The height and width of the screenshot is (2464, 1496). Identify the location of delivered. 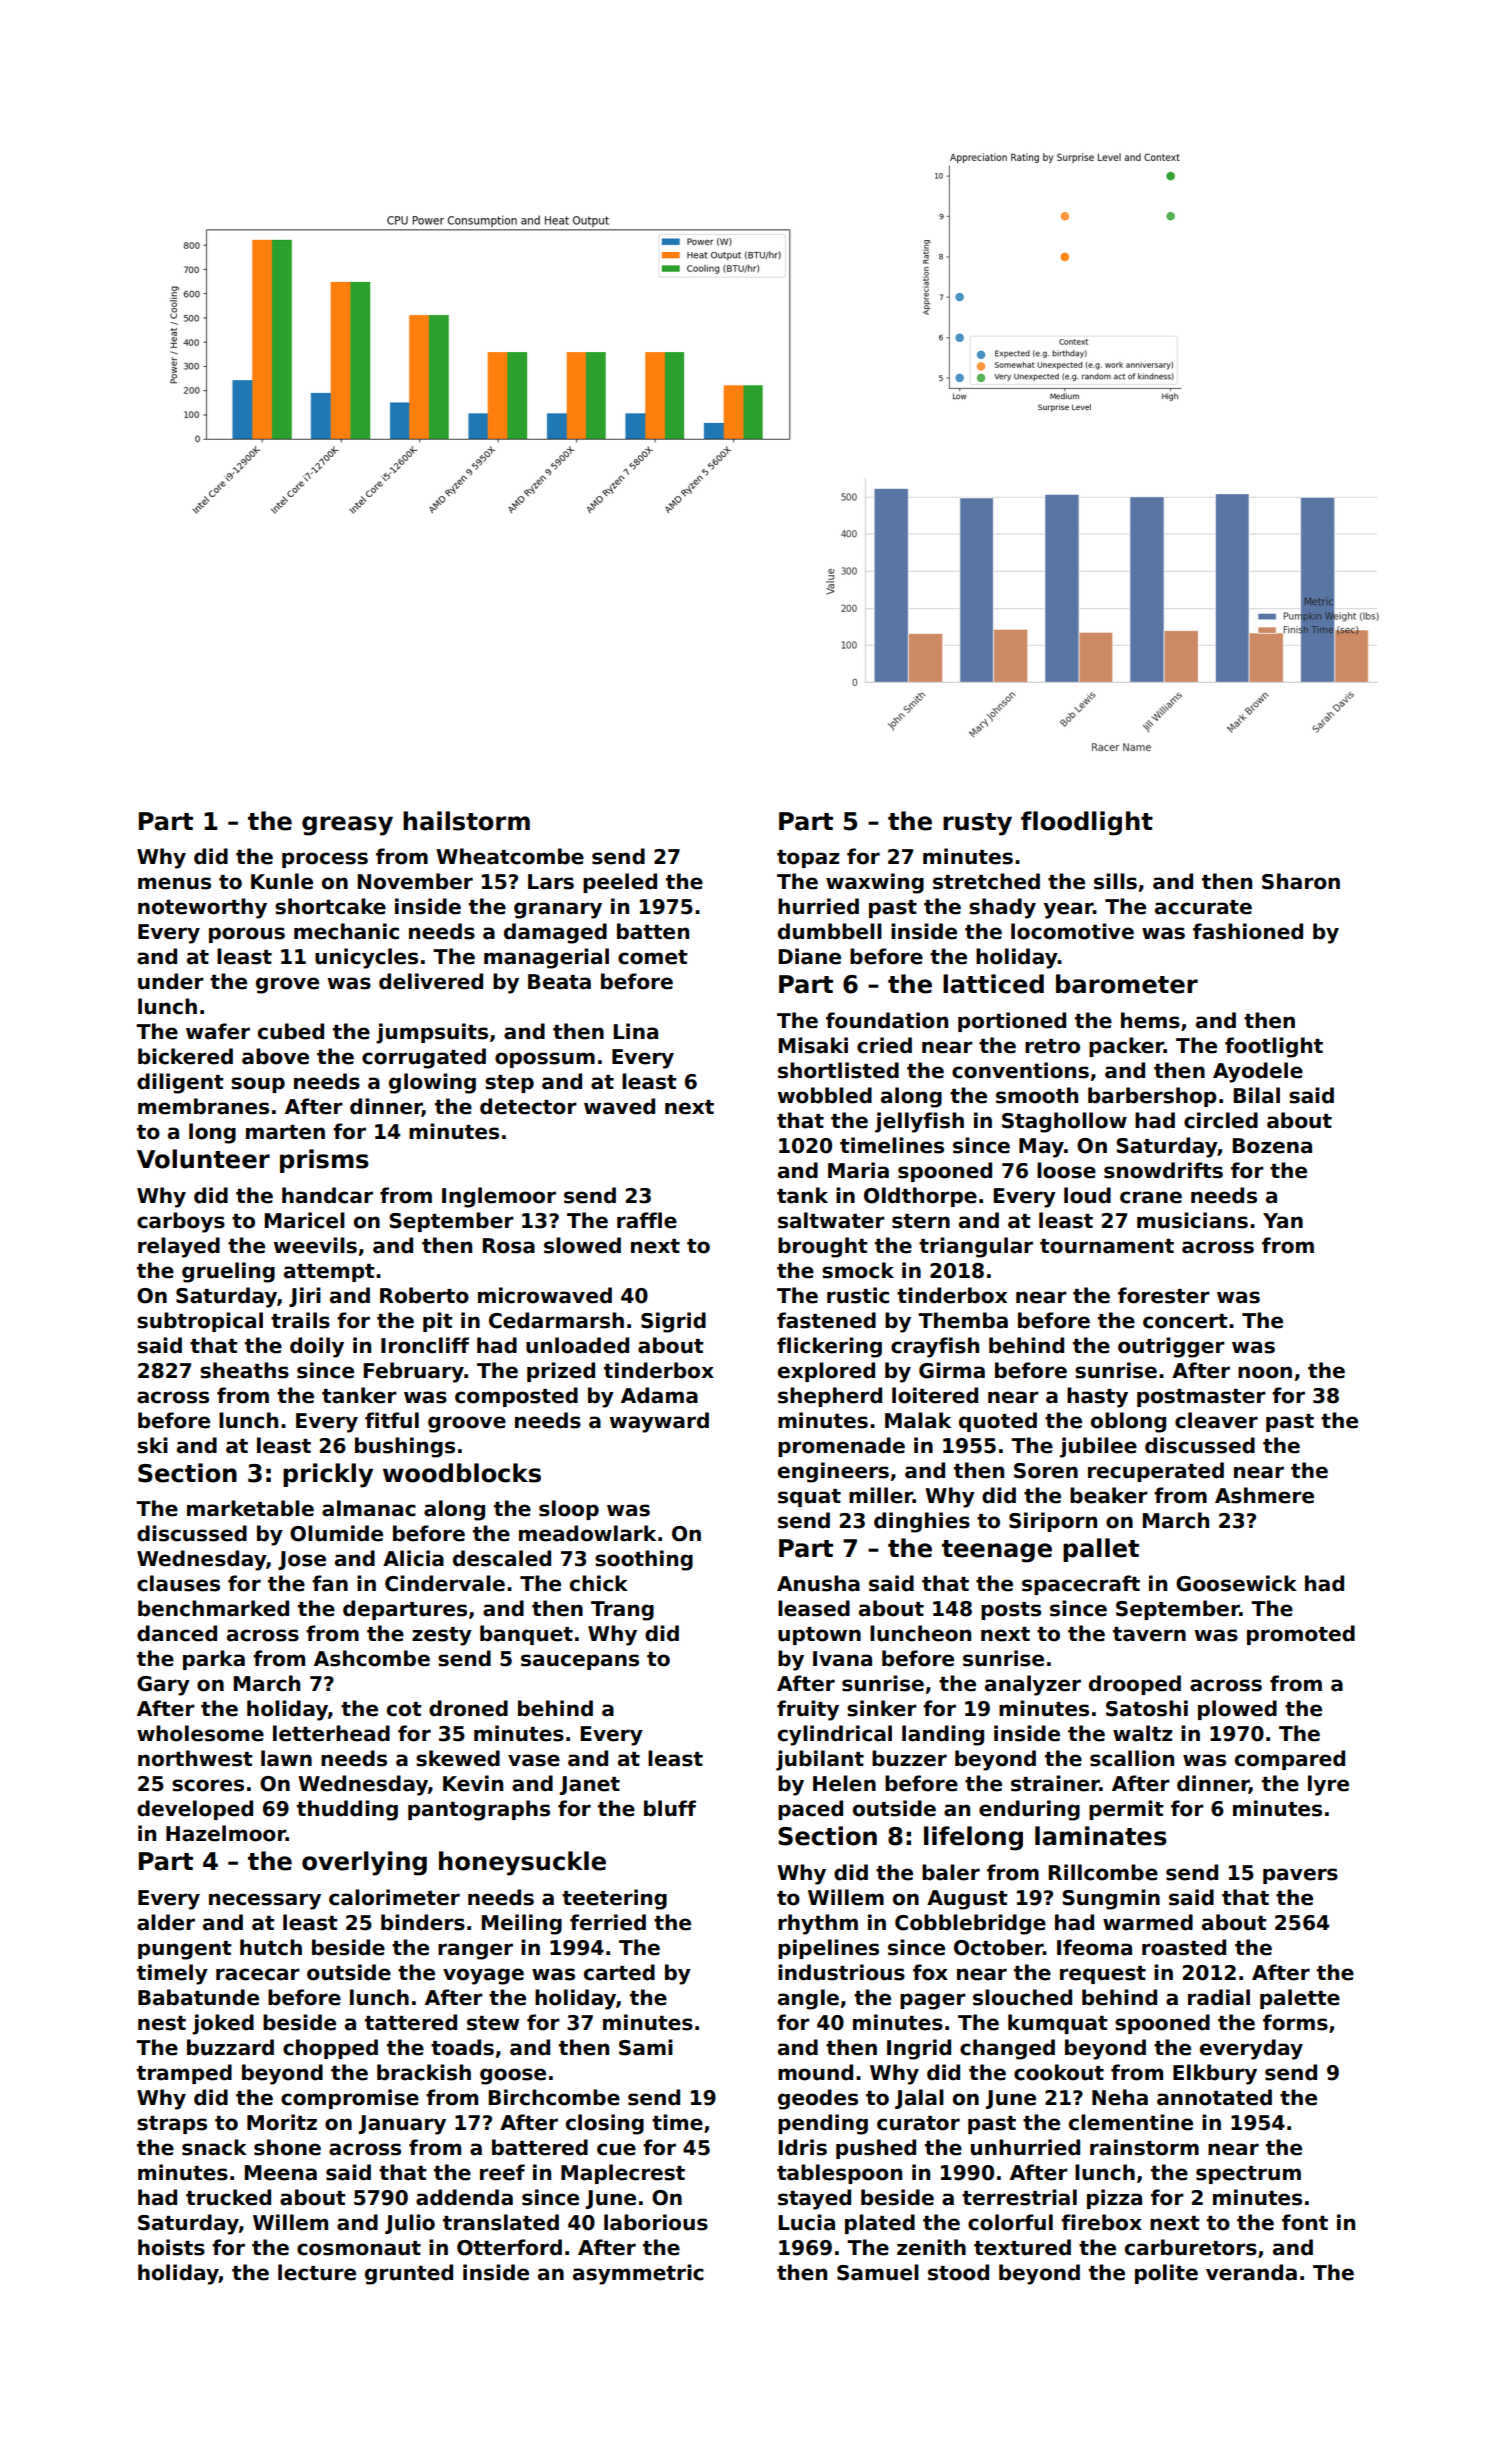
(431, 981).
